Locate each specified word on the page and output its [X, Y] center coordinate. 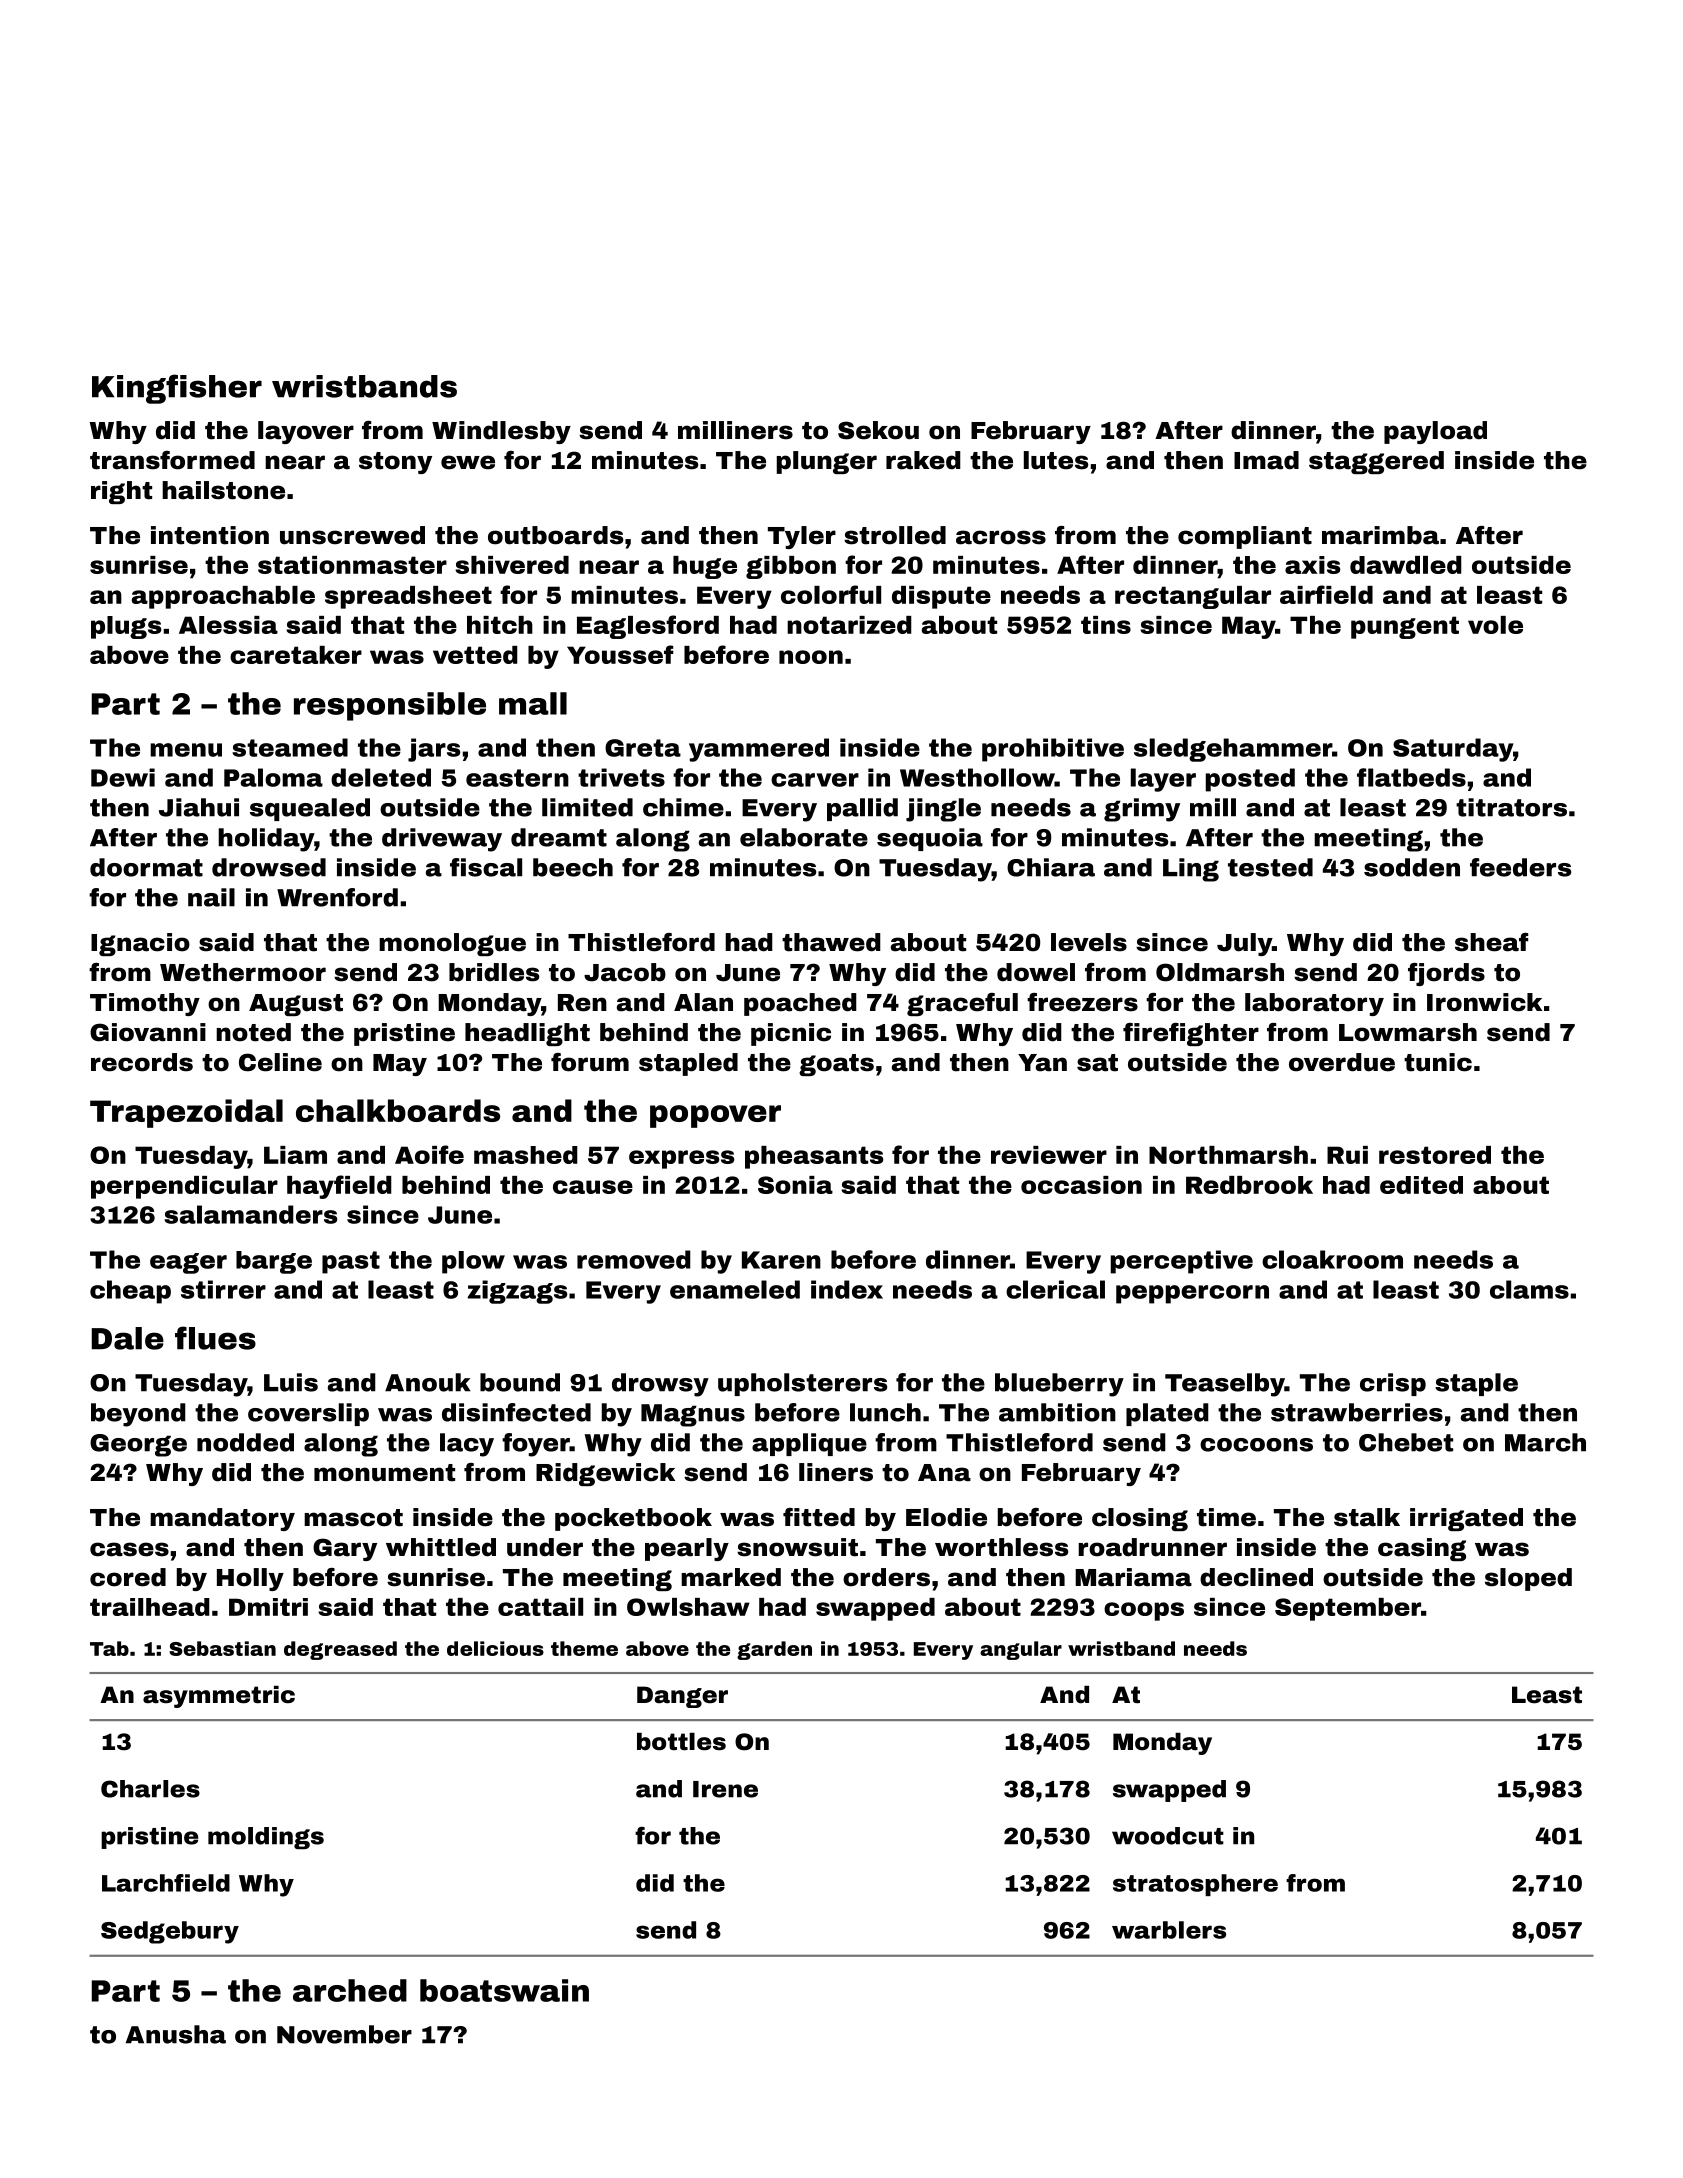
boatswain [504, 1990]
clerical [1055, 1289]
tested [1270, 867]
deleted [381, 777]
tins [1106, 625]
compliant [1245, 537]
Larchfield [166, 1883]
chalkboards [398, 1110]
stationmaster [352, 565]
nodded [245, 1442]
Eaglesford [648, 627]
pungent [1405, 627]
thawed [831, 942]
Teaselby [1225, 1385]
